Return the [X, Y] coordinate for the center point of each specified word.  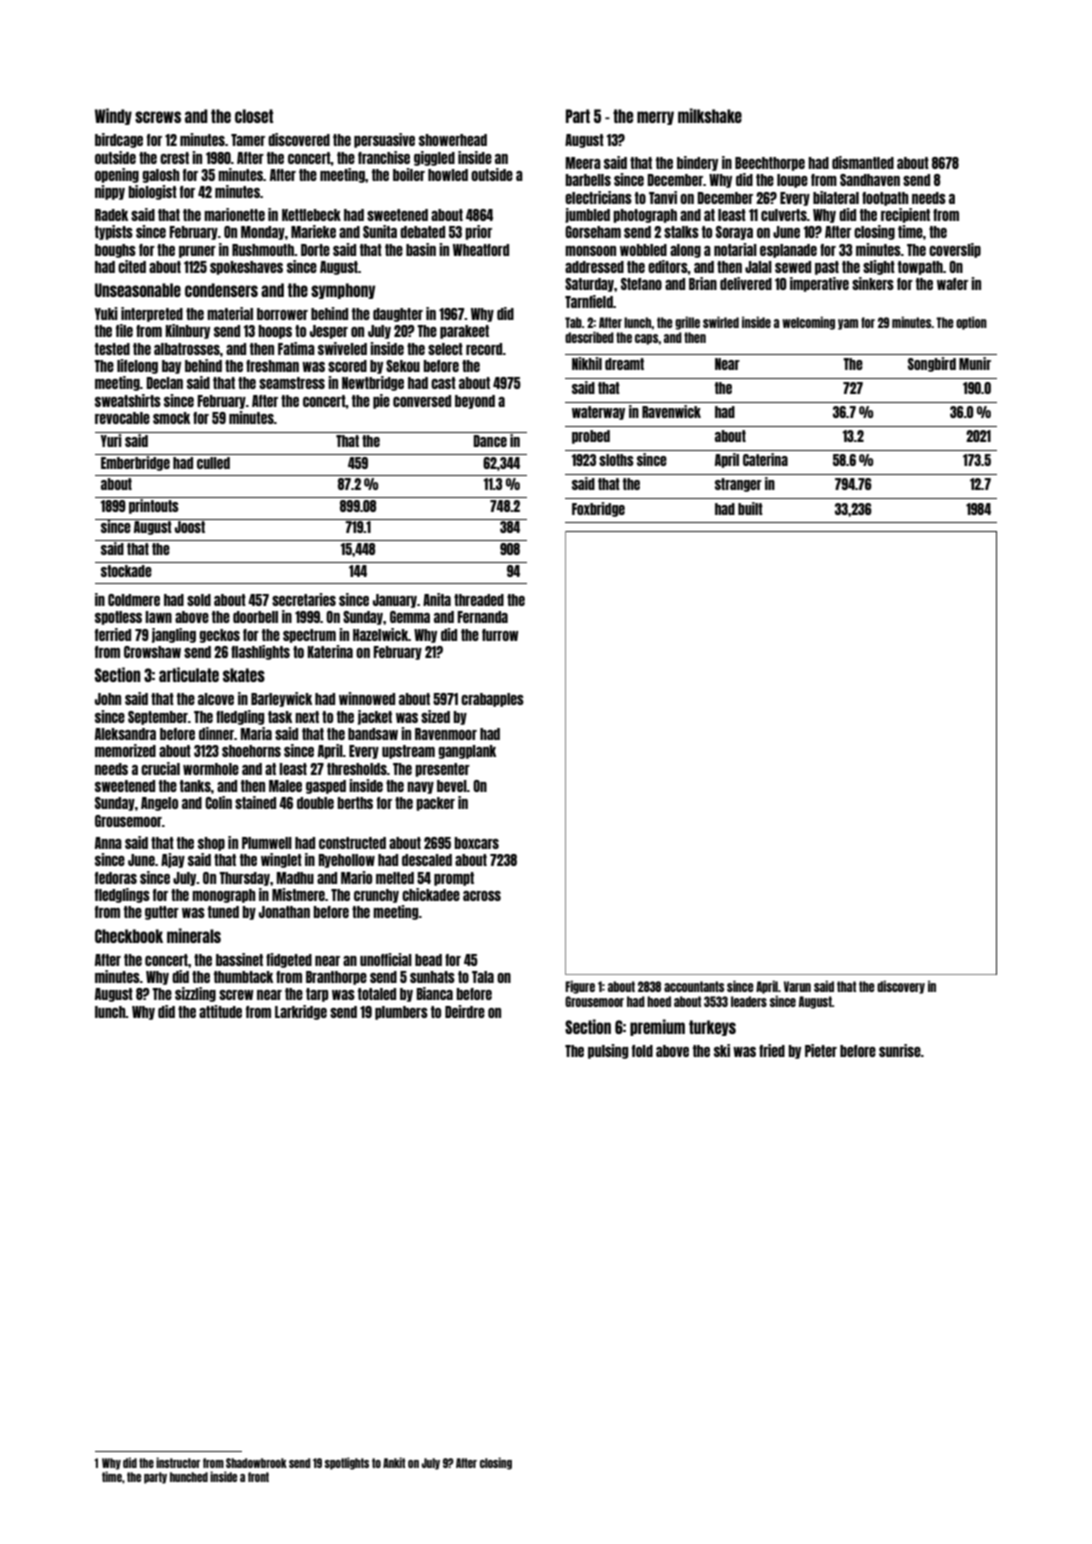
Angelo [159, 804]
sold [199, 600]
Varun [797, 986]
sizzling [195, 994]
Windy [113, 116]
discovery [901, 987]
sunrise [900, 1050]
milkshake [710, 115]
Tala [483, 977]
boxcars [476, 843]
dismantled [863, 162]
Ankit [394, 1462]
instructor [178, 1462]
